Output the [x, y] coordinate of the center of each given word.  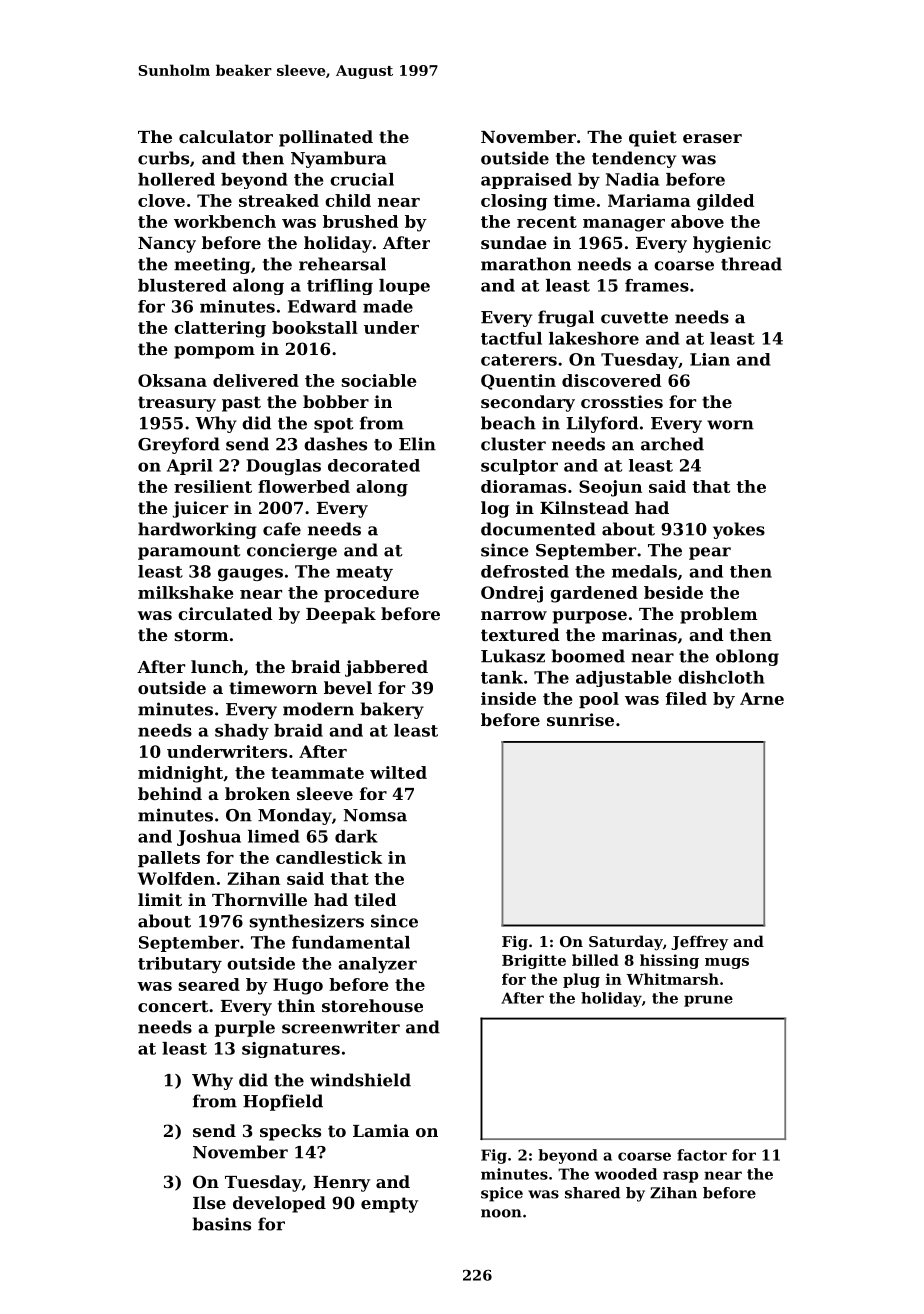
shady [242, 732]
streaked [279, 200]
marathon [526, 264]
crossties [622, 401]
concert [173, 1006]
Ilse [209, 1202]
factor [702, 1155]
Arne [762, 698]
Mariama [649, 200]
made [388, 306]
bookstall [315, 327]
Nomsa [375, 815]
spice [502, 1194]
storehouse [372, 1005]
